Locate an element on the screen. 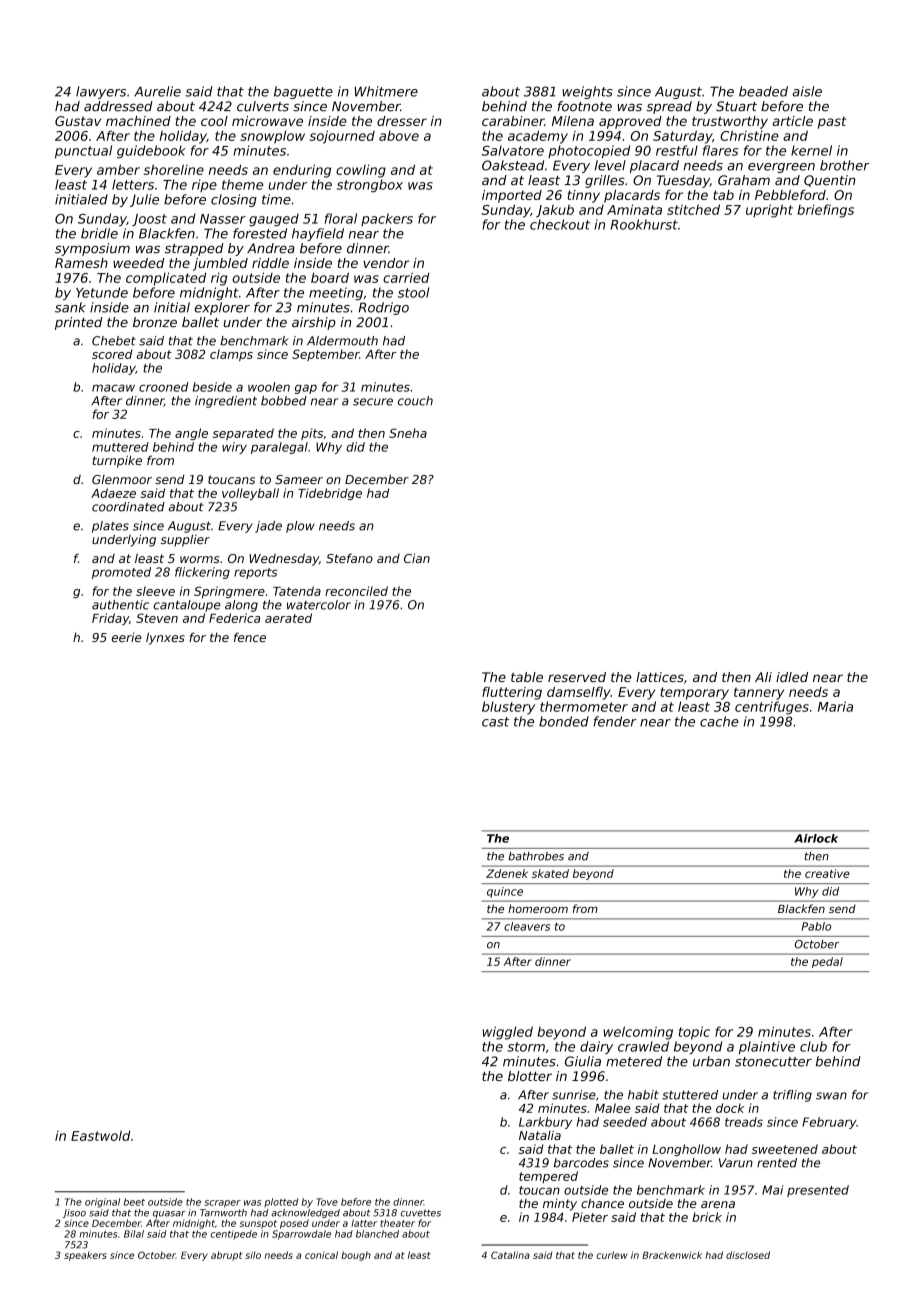 The width and height of the screenshot is (924, 1308). disclosed is located at coordinates (748, 1255).
